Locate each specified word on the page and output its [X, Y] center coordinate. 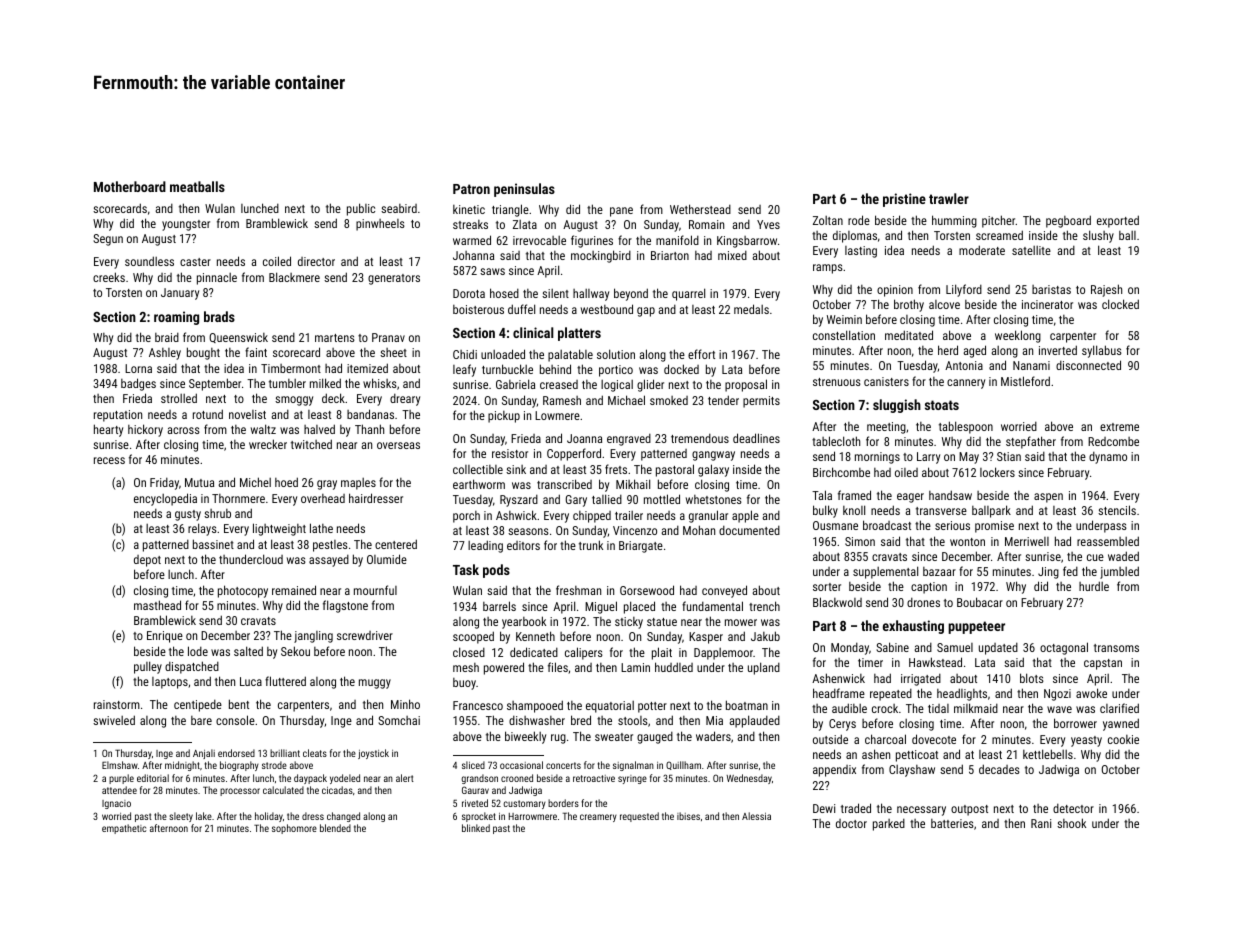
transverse [941, 511]
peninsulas [524, 190]
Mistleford [1025, 381]
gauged [655, 738]
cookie [1123, 739]
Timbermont [291, 368]
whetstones [714, 499]
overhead [323, 498]
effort [701, 354]
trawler [949, 198]
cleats [315, 753]
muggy [375, 684]
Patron [471, 189]
